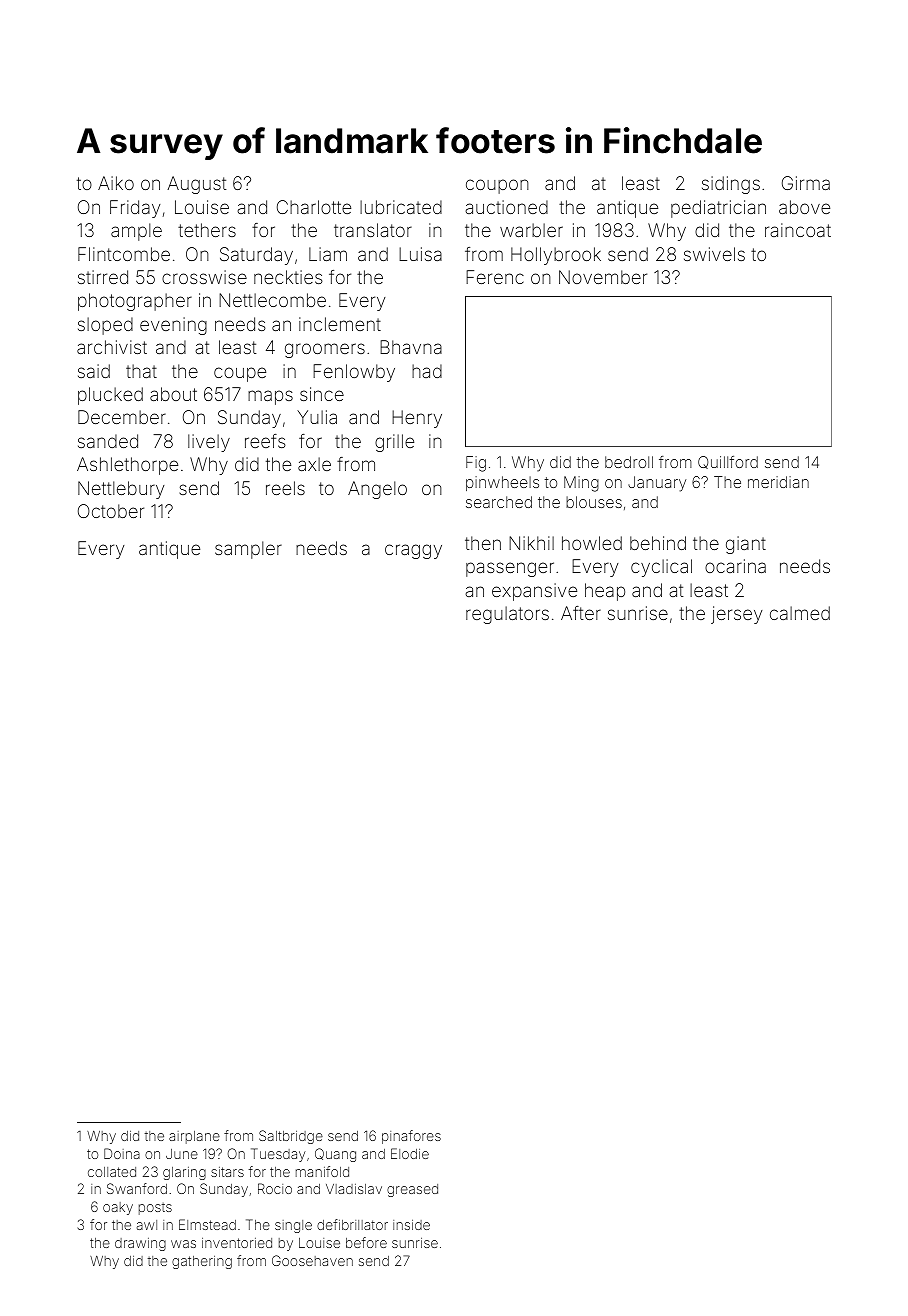 Image resolution: width=908 pixels, height=1316 pixels. I want to click on October, so click(111, 511).
